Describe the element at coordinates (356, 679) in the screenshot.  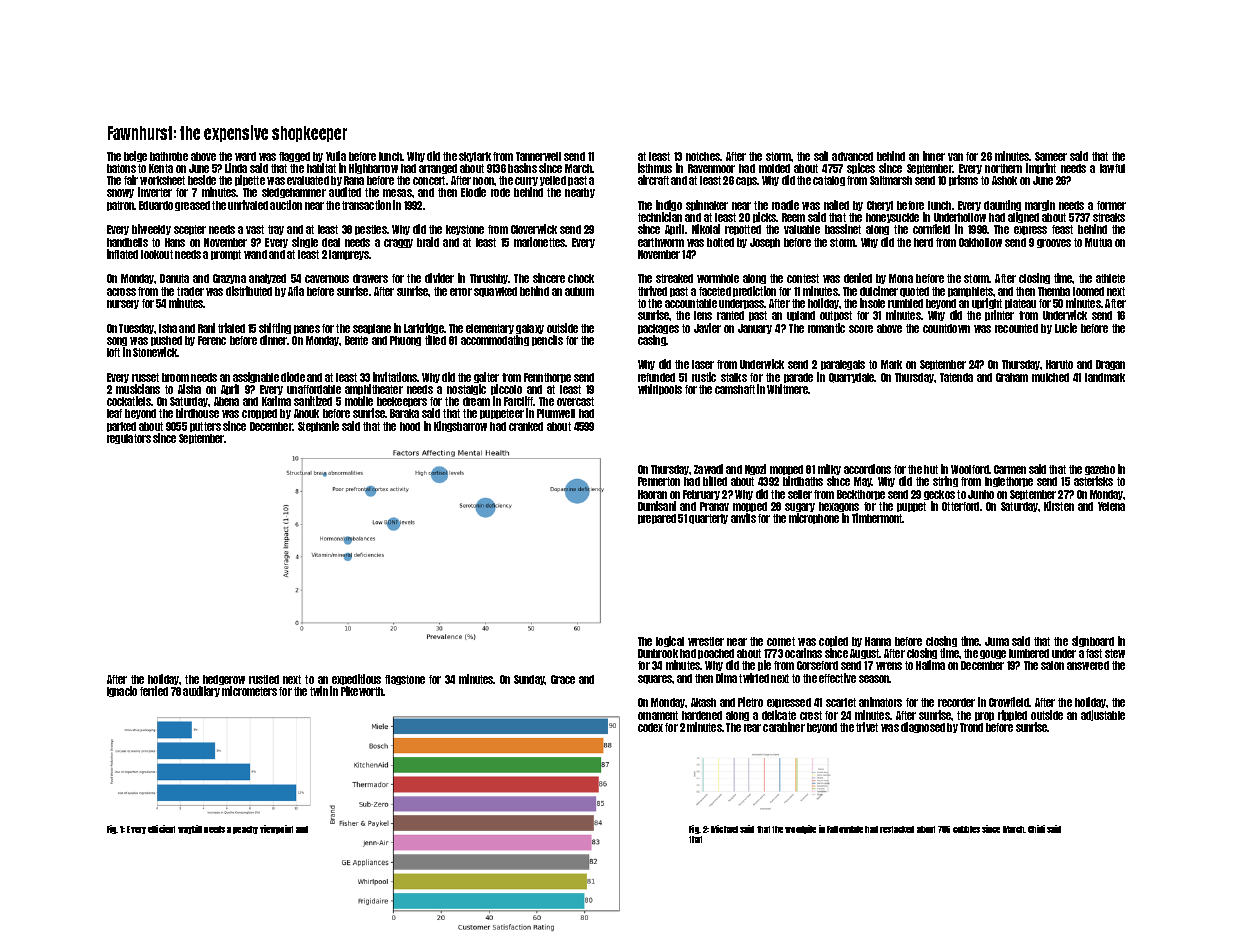
I see `expeditious` at that location.
